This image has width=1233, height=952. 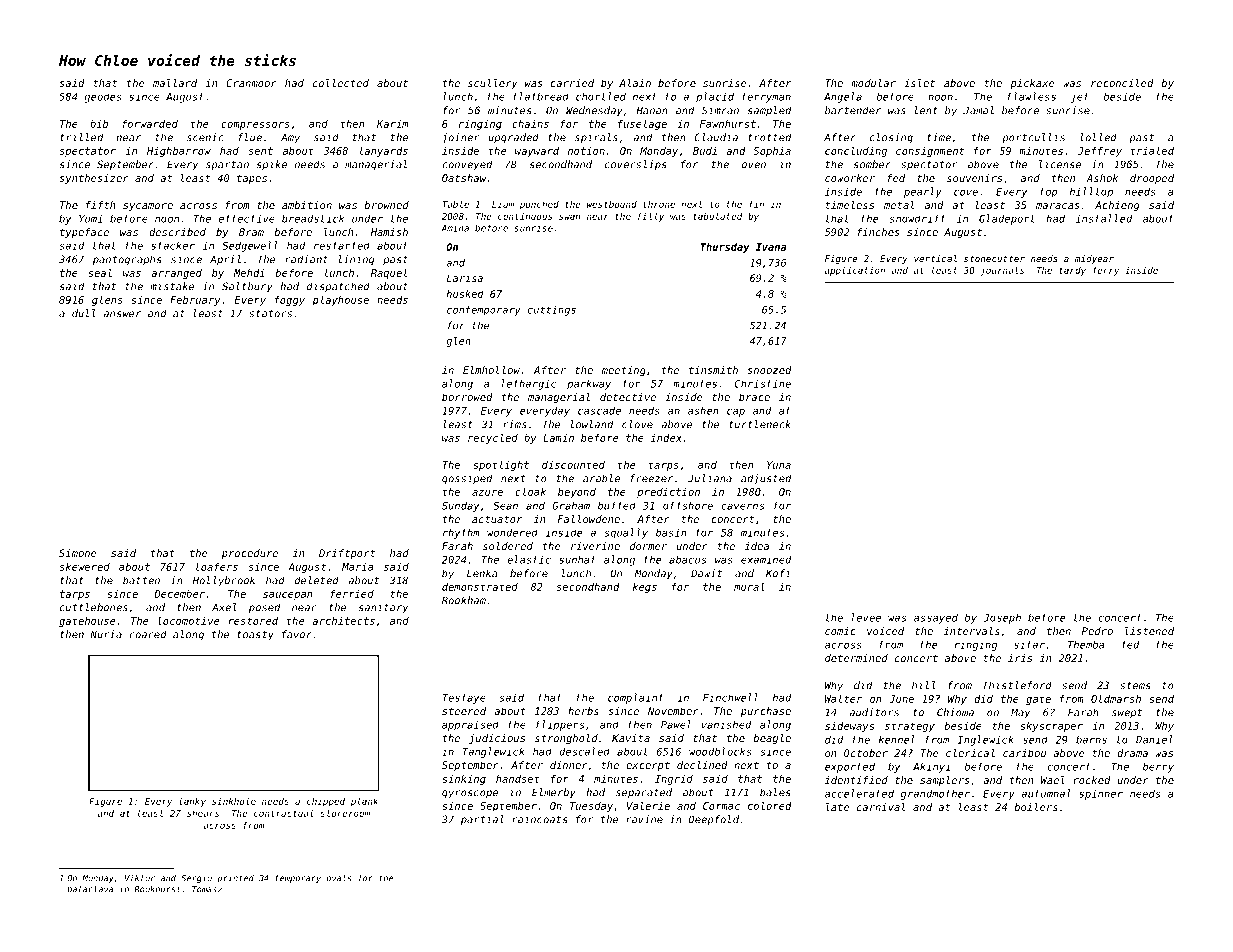 I want to click on pickaxe, so click(x=1032, y=84).
